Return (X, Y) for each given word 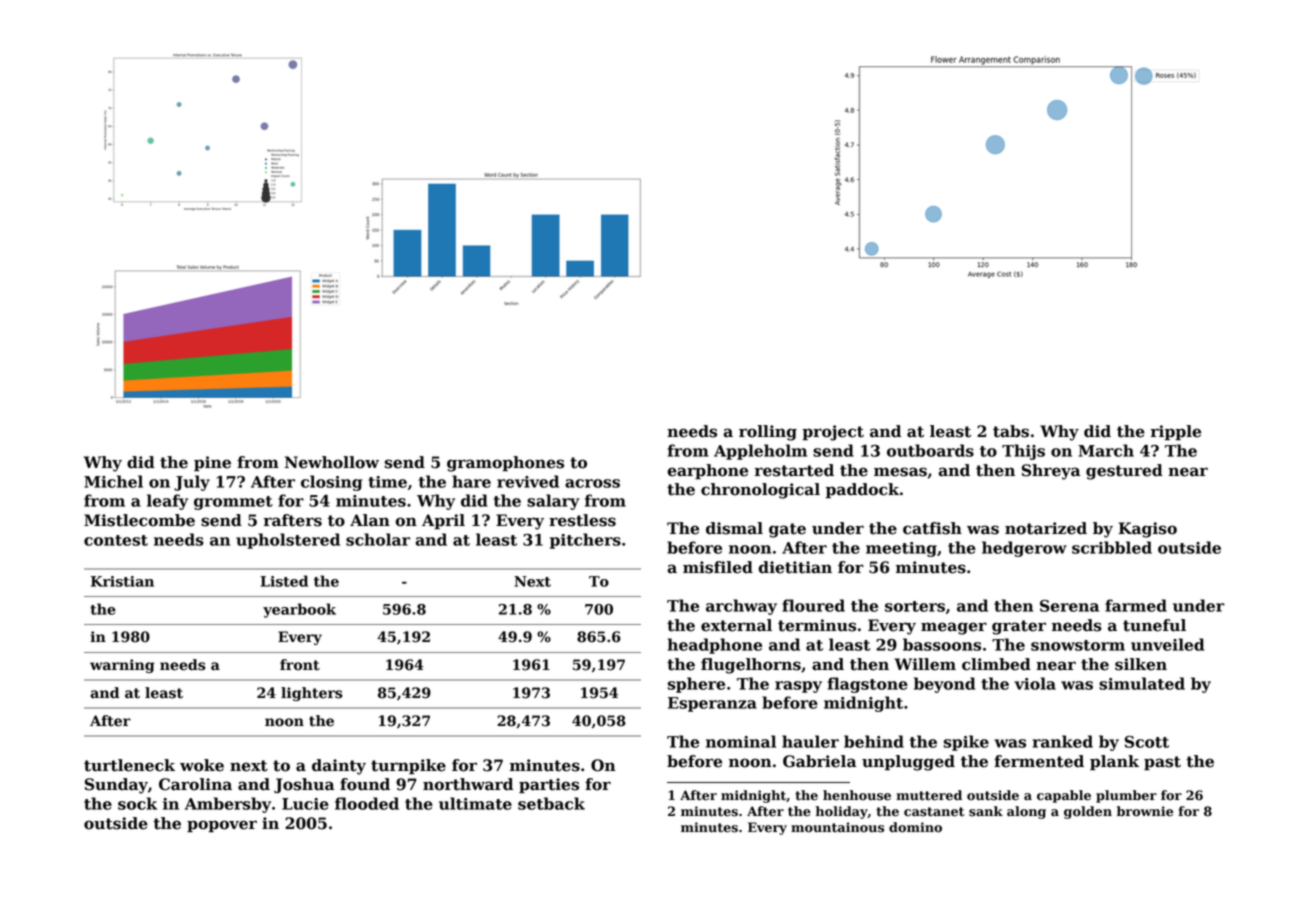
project (833, 433)
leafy (167, 502)
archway (741, 607)
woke (202, 765)
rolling (768, 433)
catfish (932, 528)
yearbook (299, 610)
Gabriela (819, 761)
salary (553, 502)
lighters (311, 694)
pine (212, 463)
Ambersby (228, 805)
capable (1064, 796)
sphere (696, 685)
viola (1035, 683)
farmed (1136, 605)
